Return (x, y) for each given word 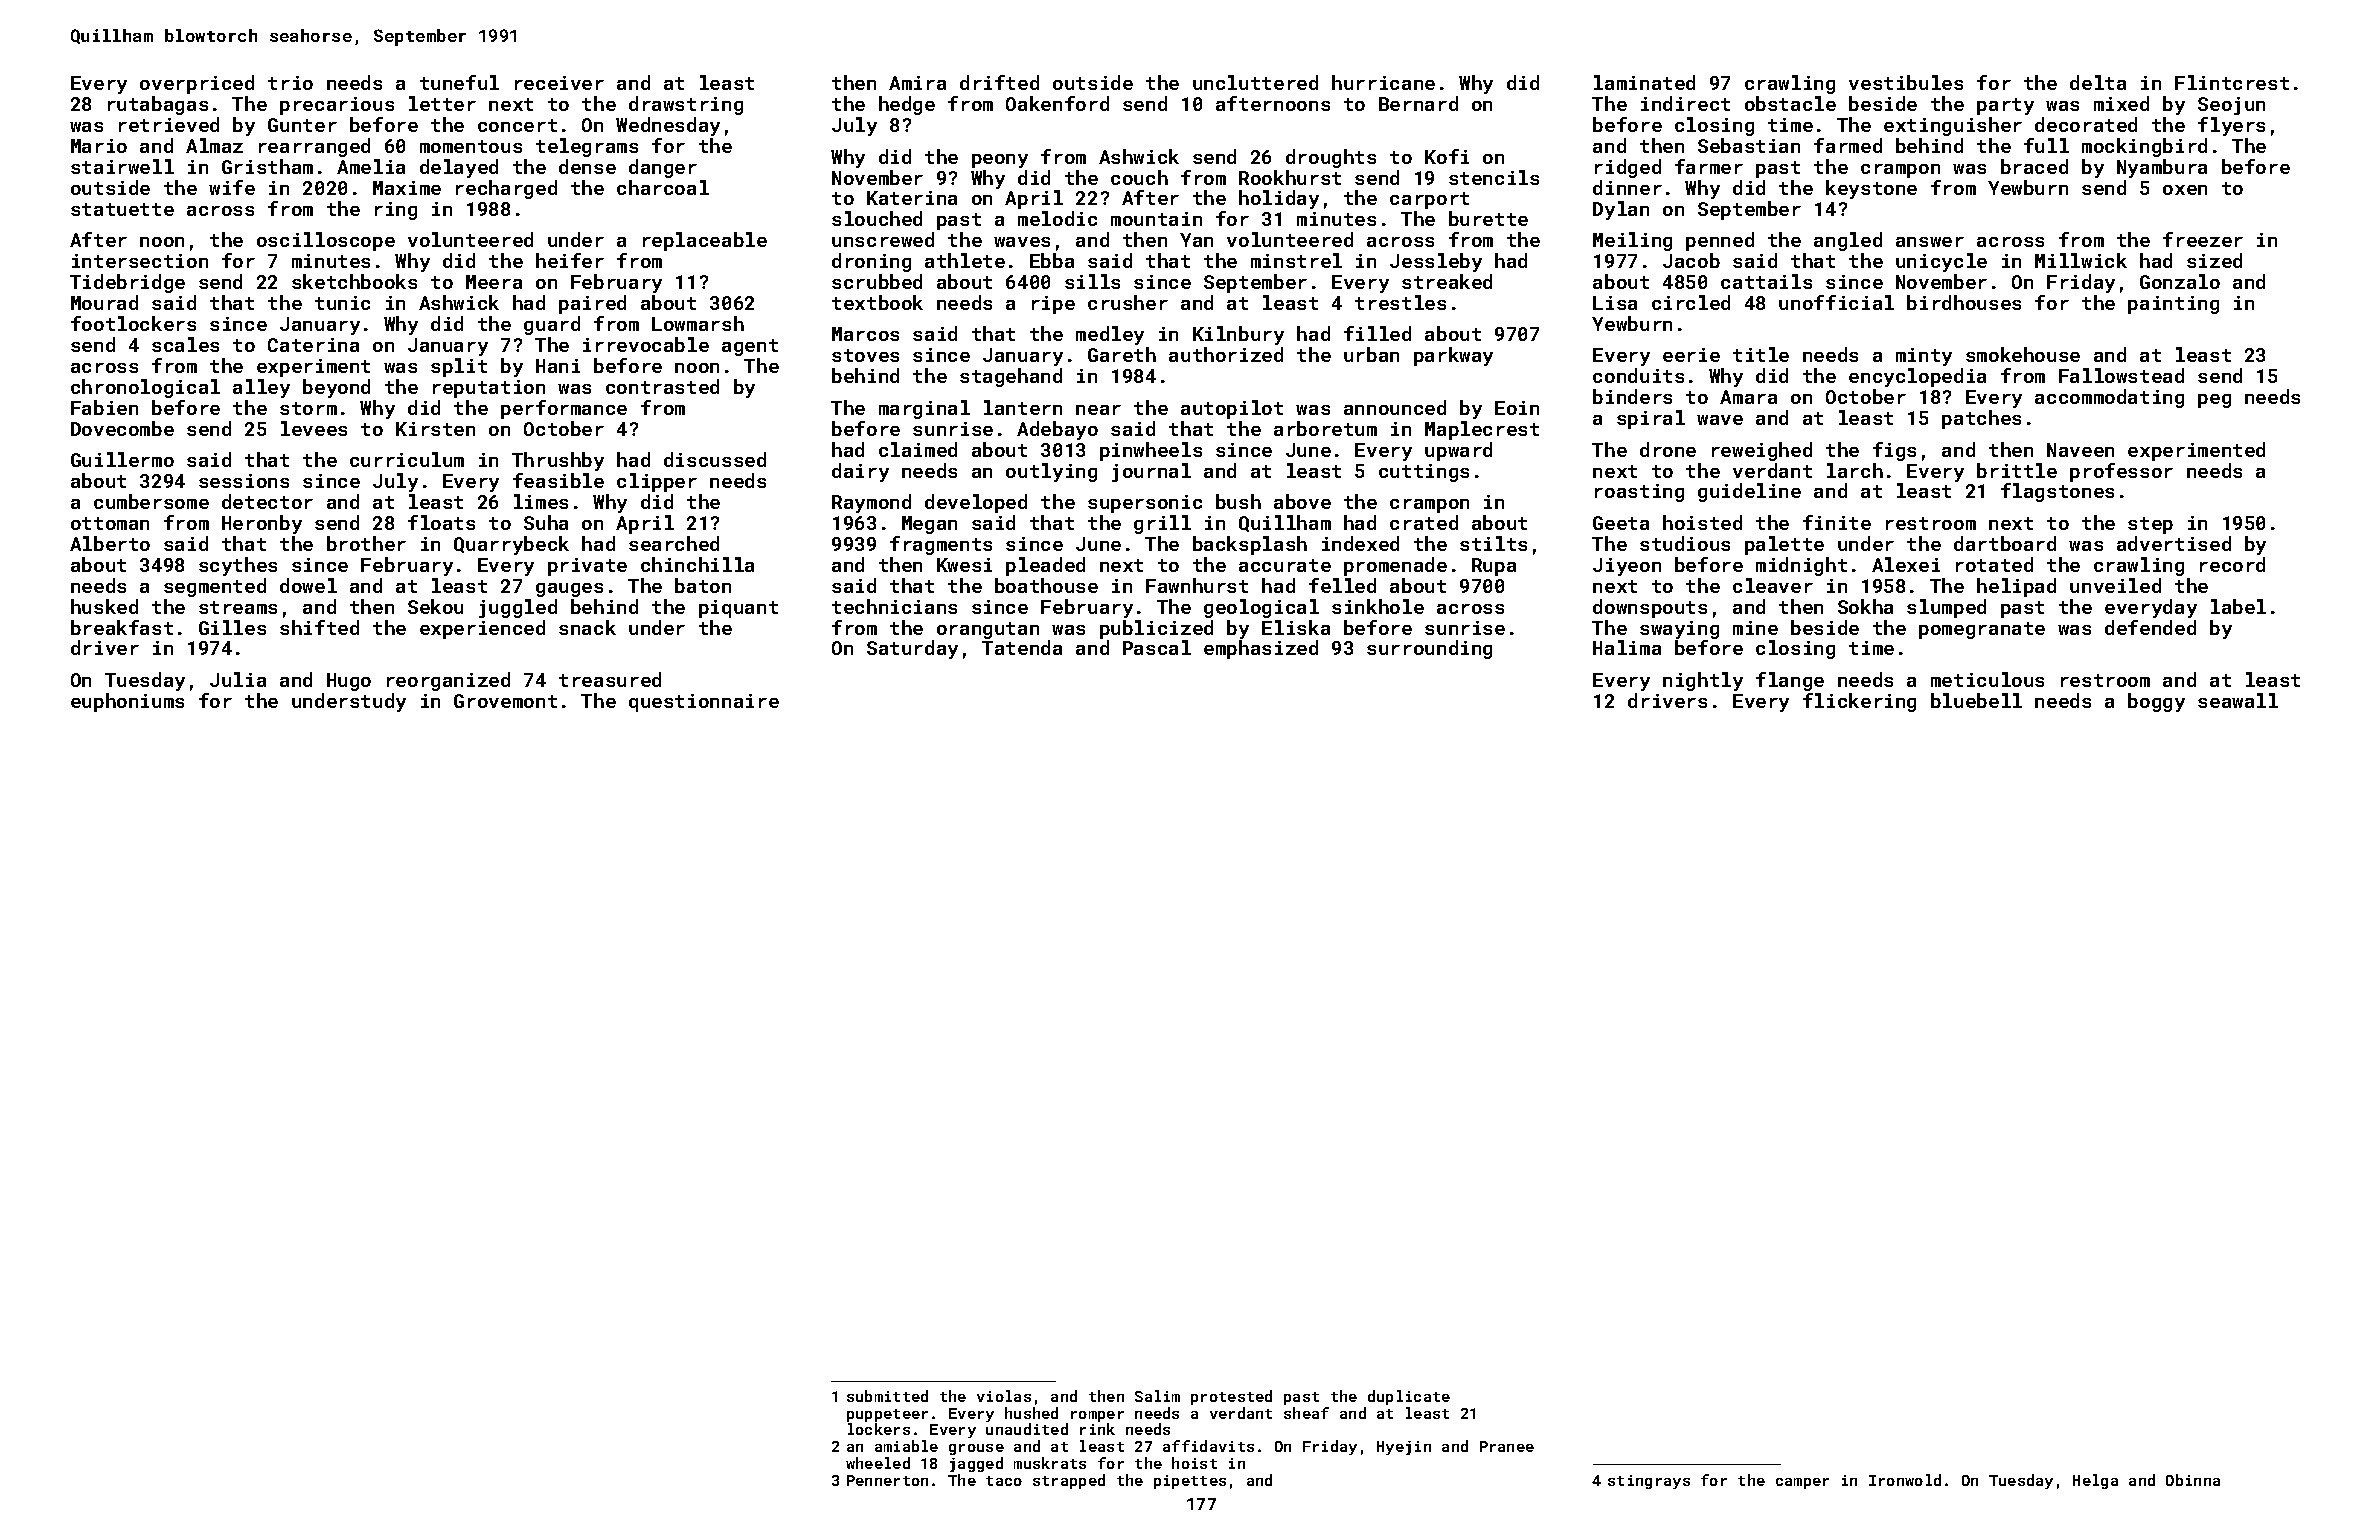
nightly (1703, 681)
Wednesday (668, 126)
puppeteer (887, 1415)
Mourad (104, 302)
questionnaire (704, 703)
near (1098, 410)
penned (1720, 241)
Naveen (2080, 450)
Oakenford (1057, 103)
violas (1004, 1396)
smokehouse (2023, 354)
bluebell (1976, 700)
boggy (2156, 702)
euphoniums (127, 702)
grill (1162, 524)
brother (366, 543)
